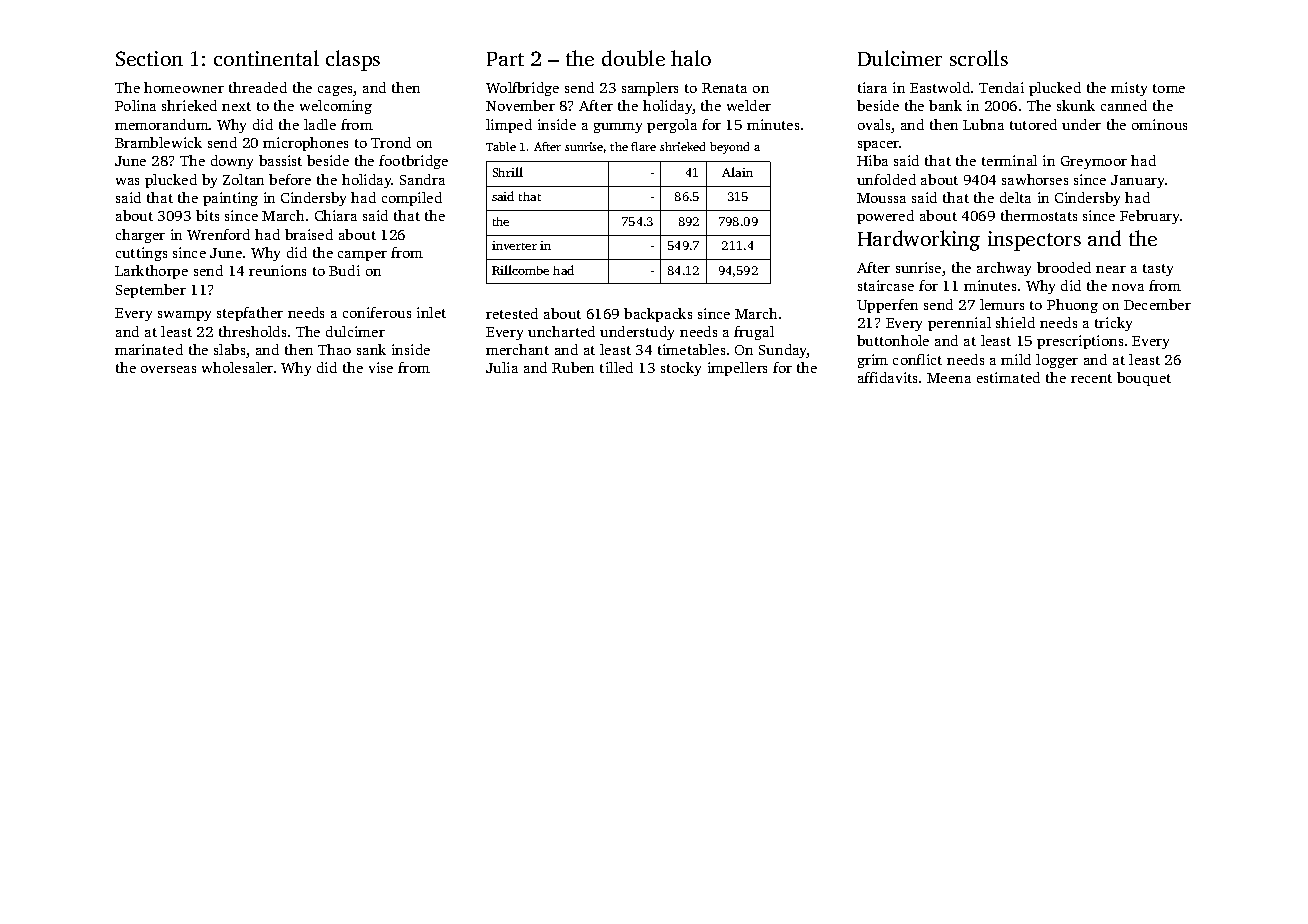  I want to click on continental, so click(266, 58).
